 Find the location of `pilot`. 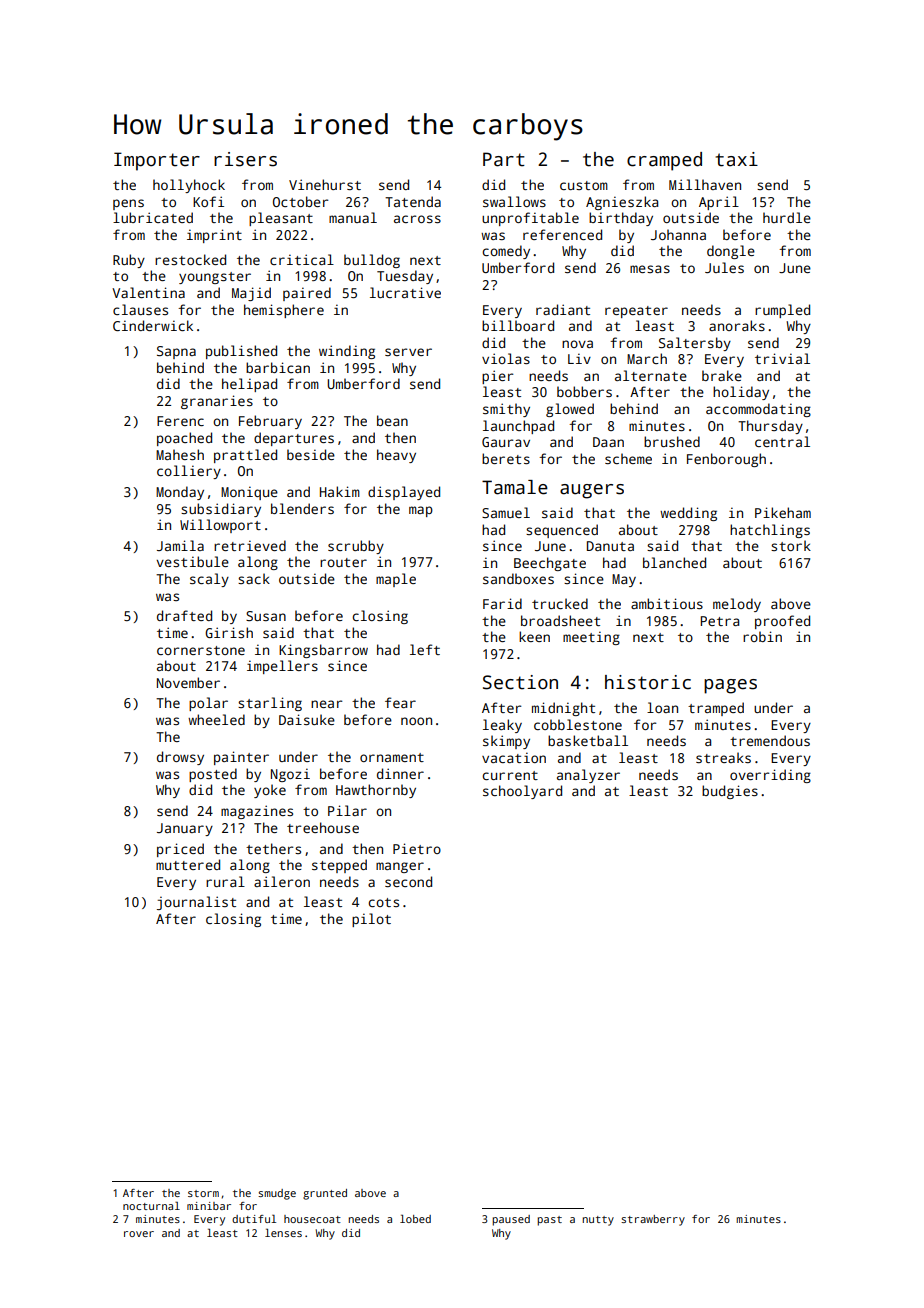

pilot is located at coordinates (371, 920).
